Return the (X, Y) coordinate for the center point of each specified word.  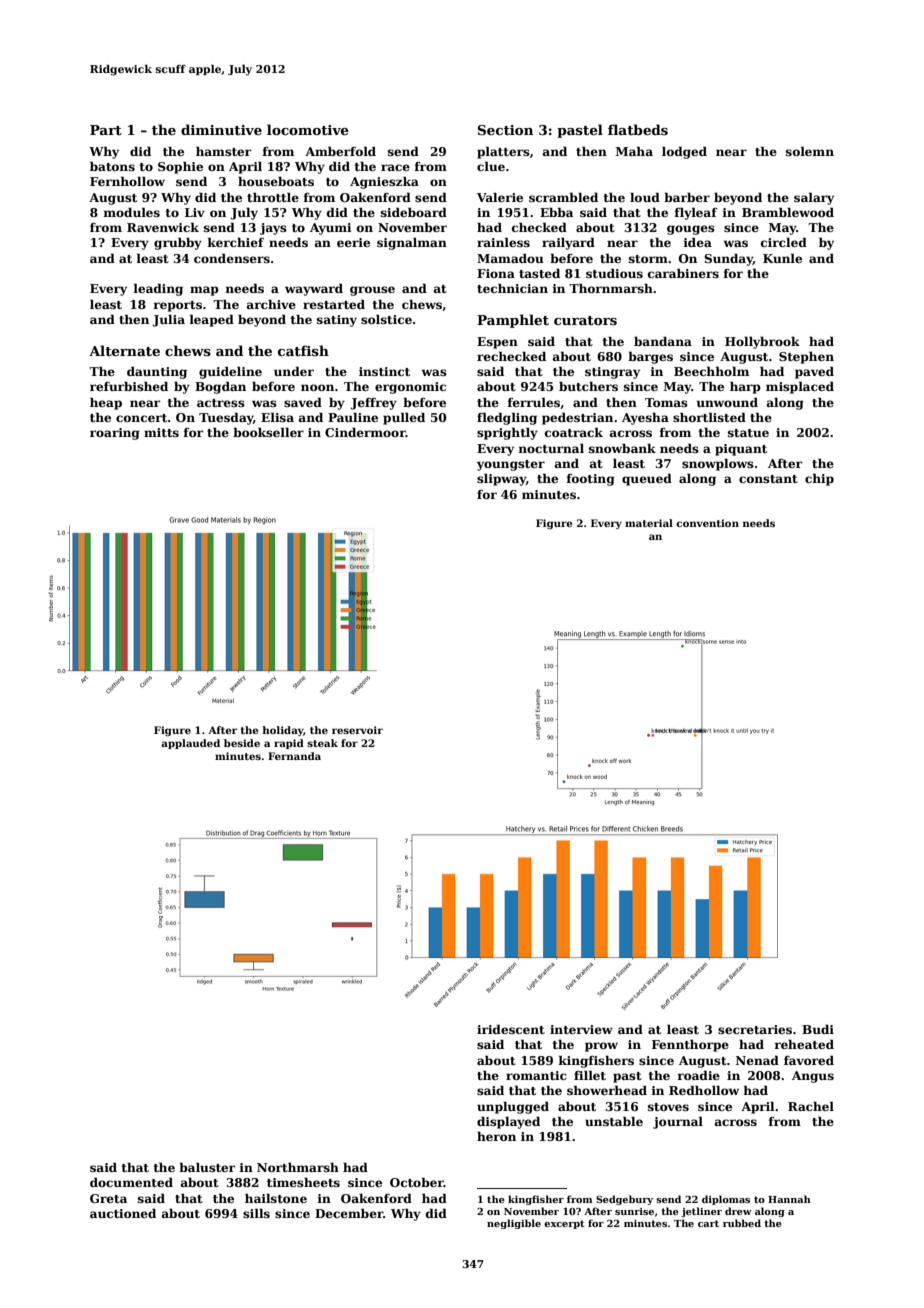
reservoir (357, 730)
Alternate (124, 350)
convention (707, 523)
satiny (337, 321)
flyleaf (696, 213)
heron (496, 1136)
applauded (190, 744)
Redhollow (704, 1090)
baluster (207, 1167)
